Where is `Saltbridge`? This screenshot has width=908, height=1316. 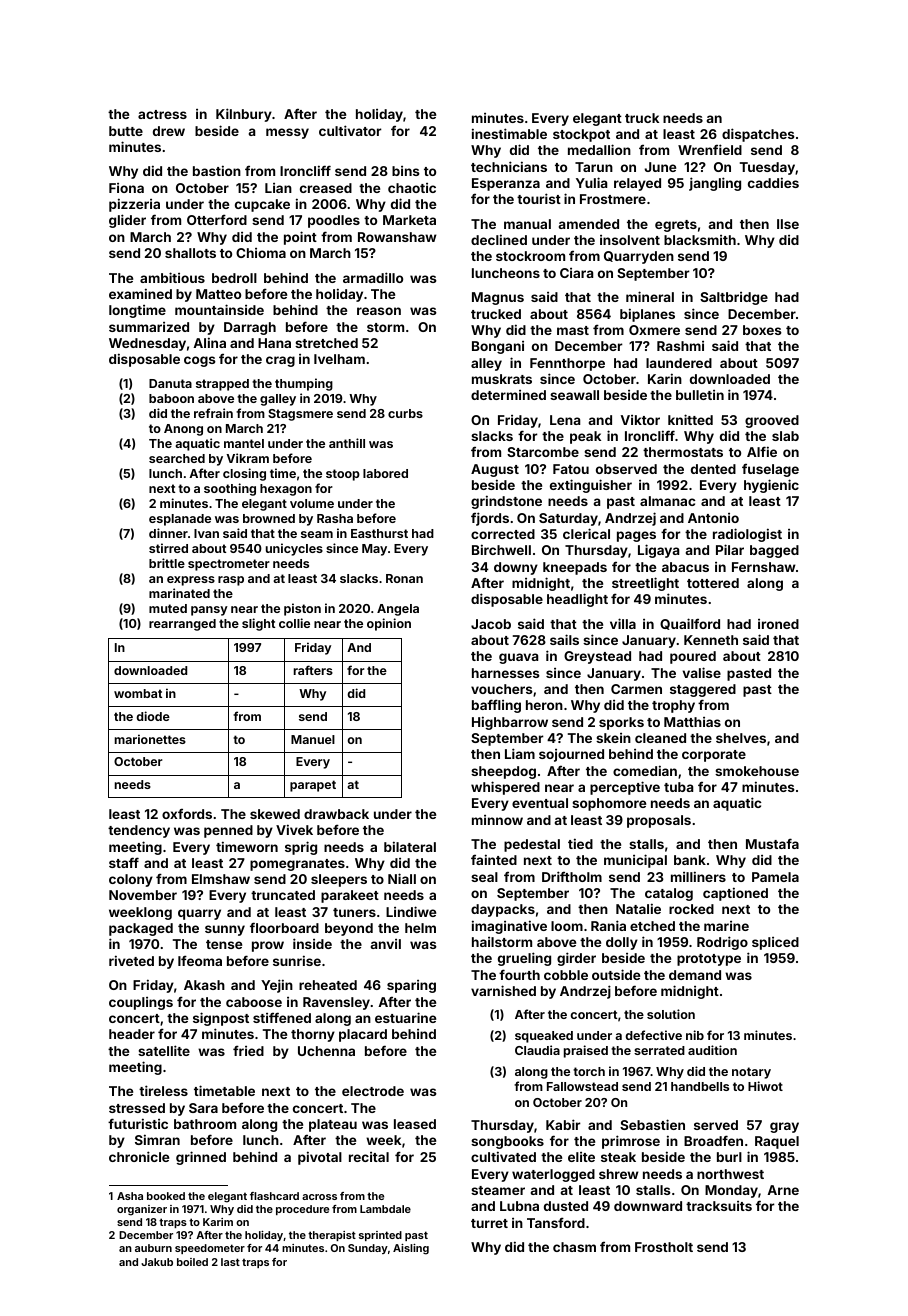 Saltbridge is located at coordinates (734, 298).
